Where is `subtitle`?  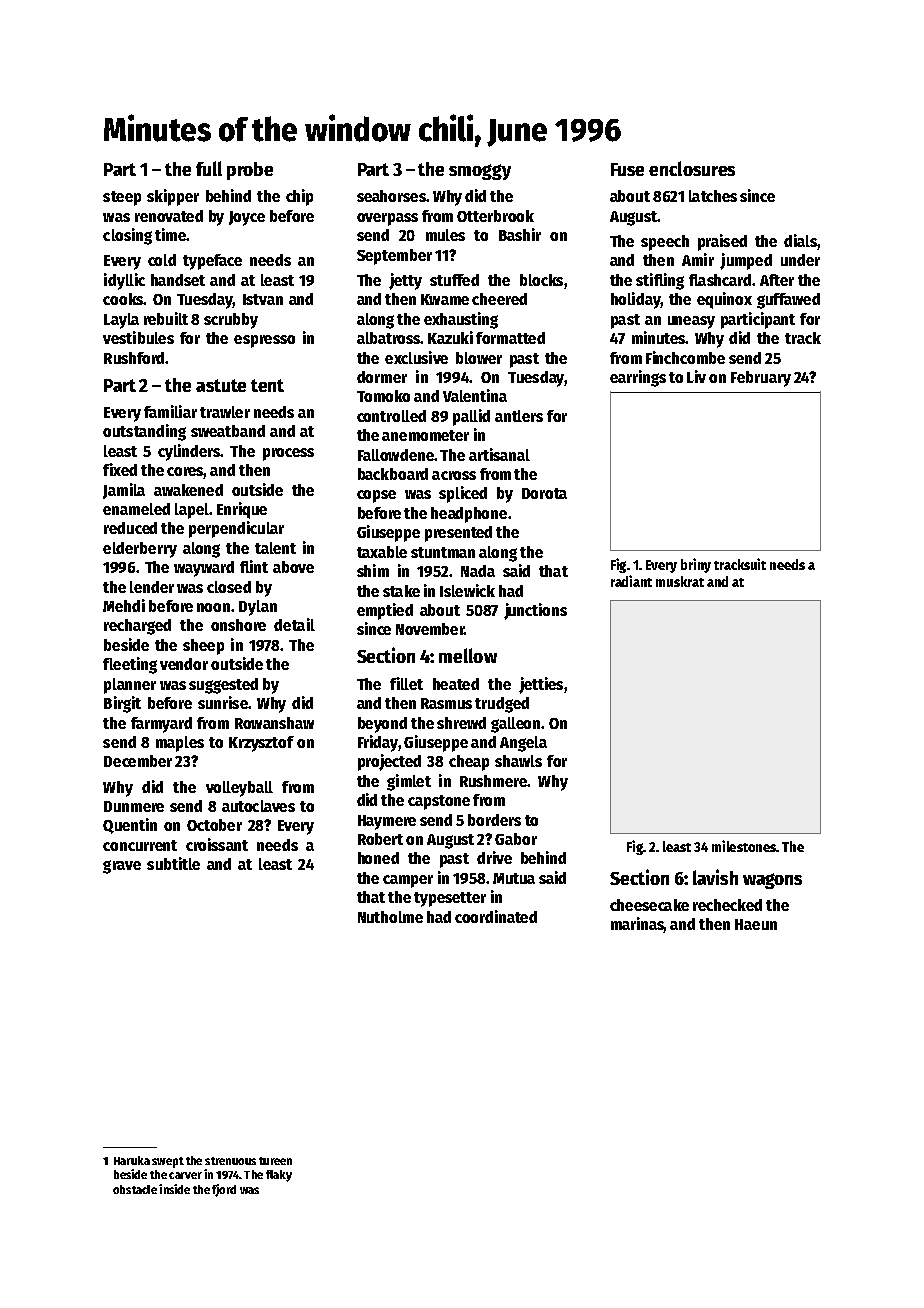 subtitle is located at coordinates (173, 863).
